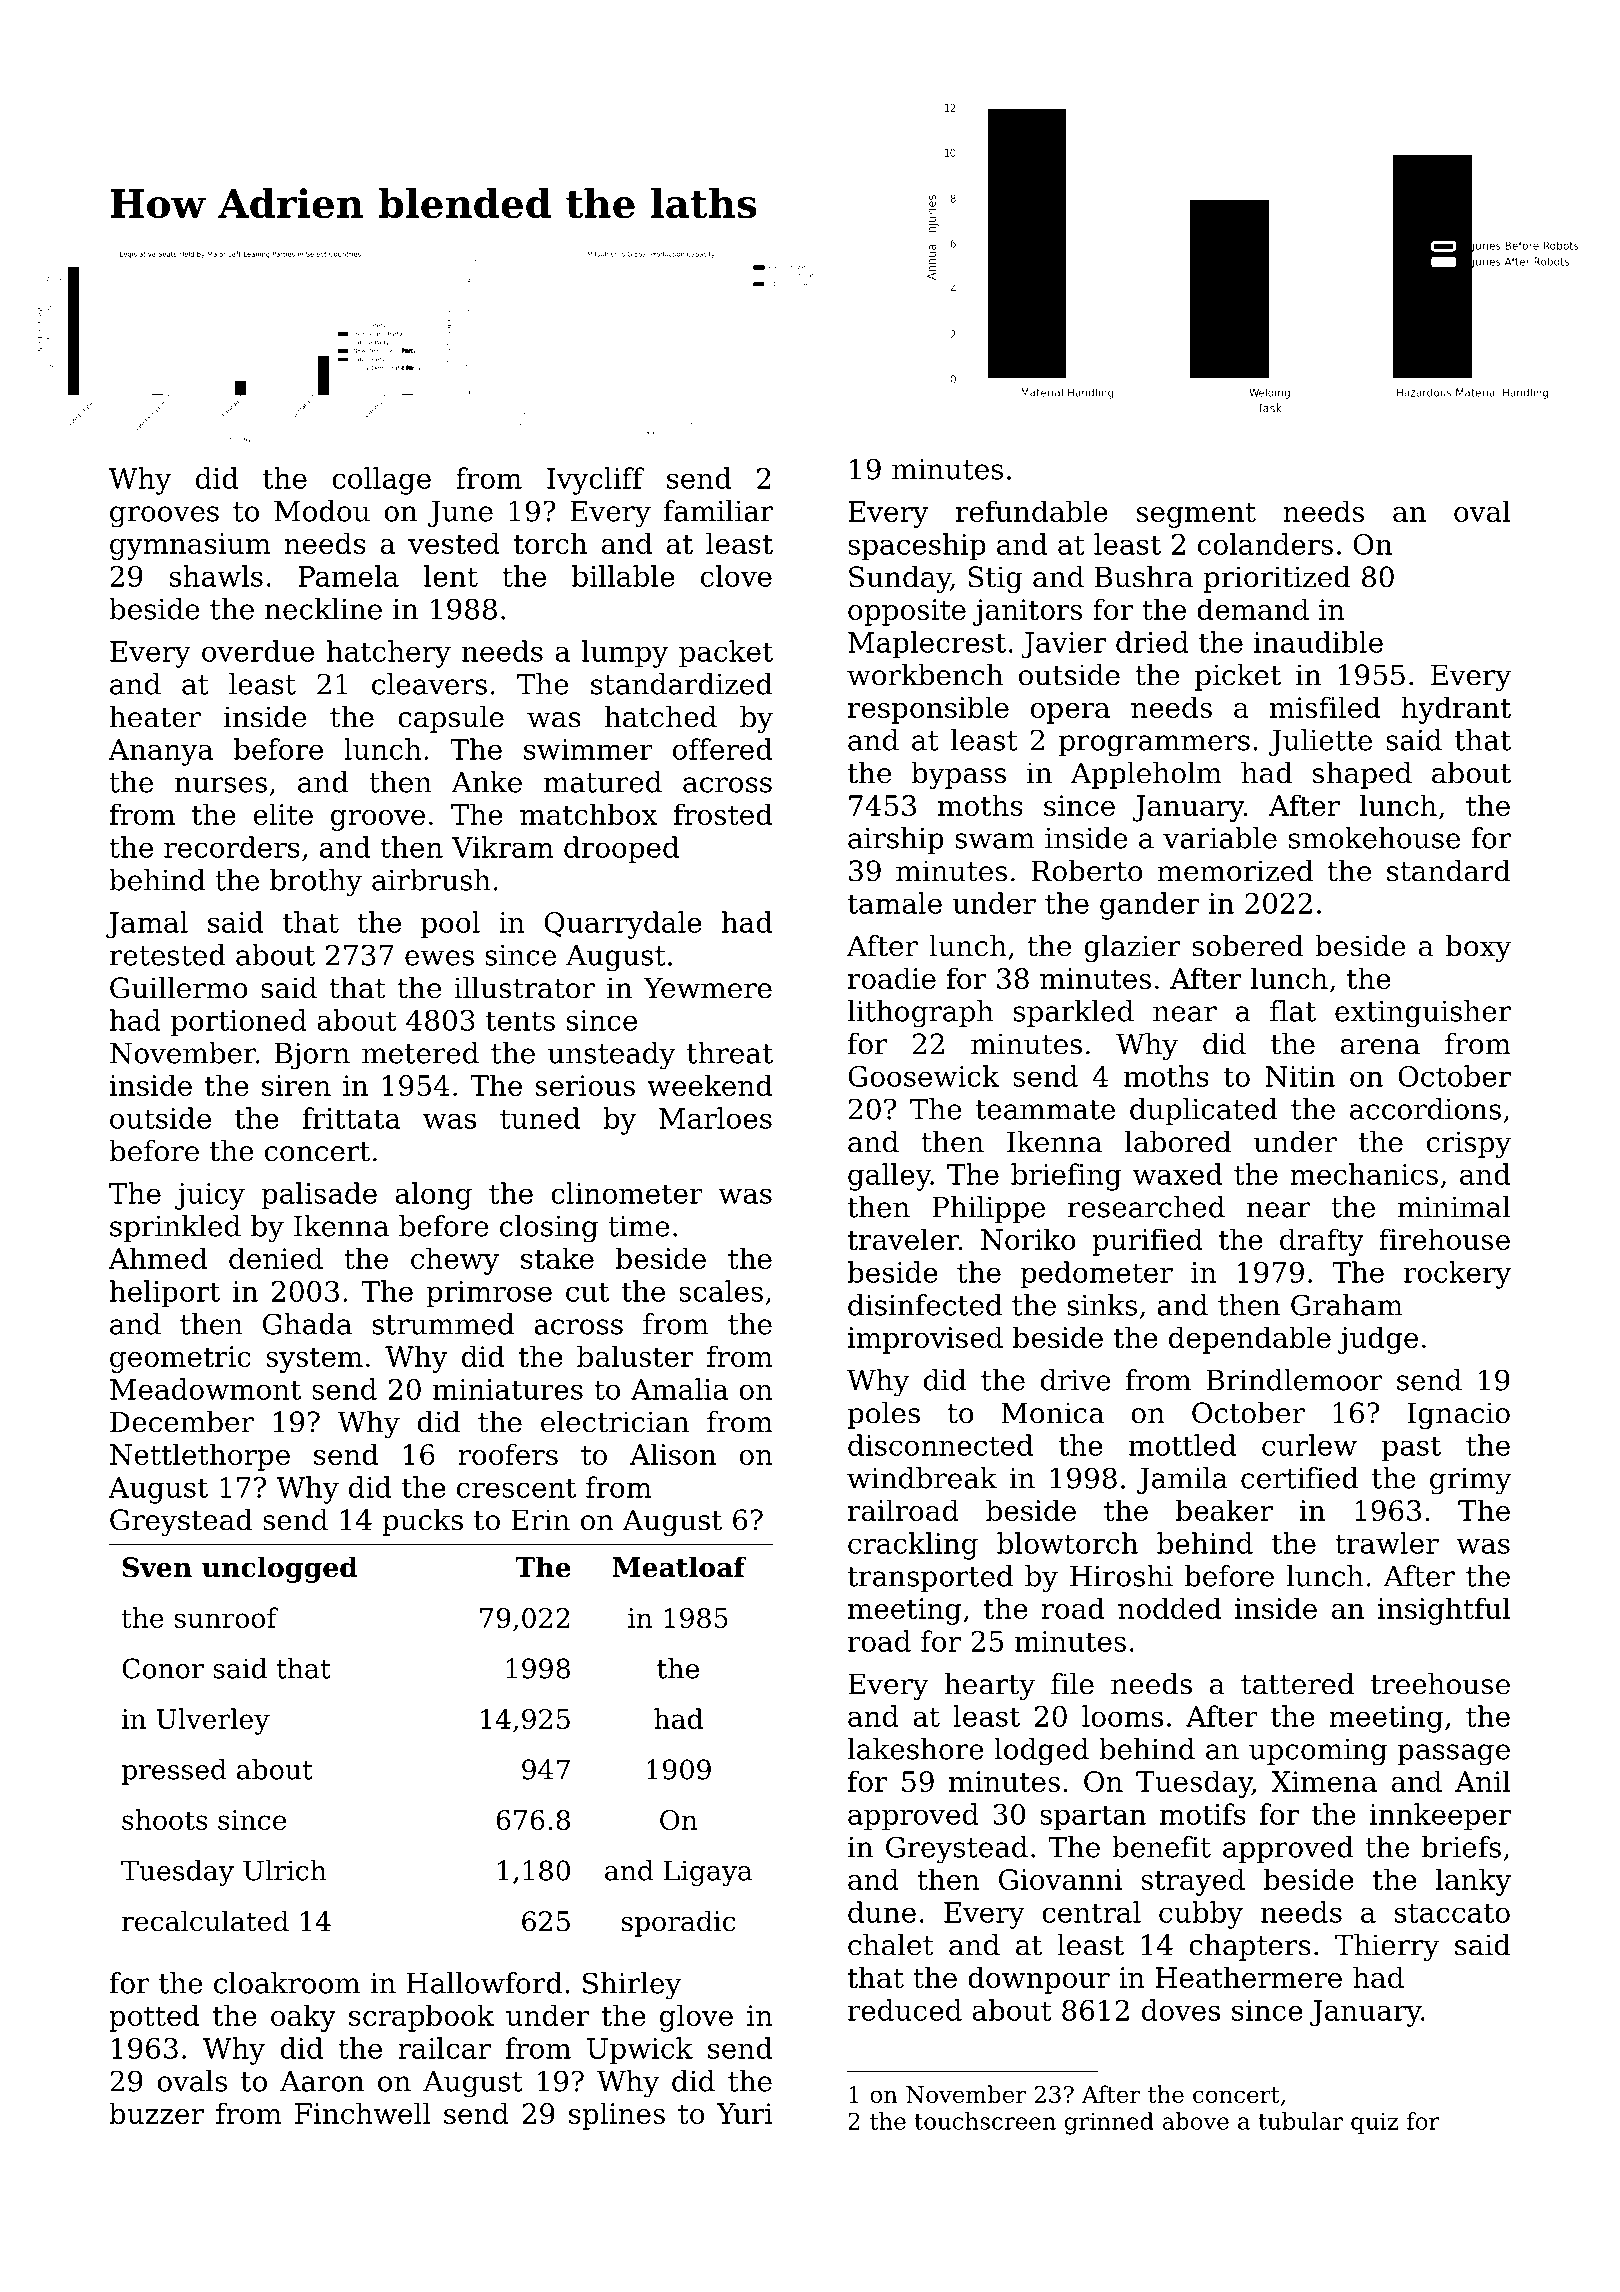  What do you see at coordinates (1032, 511) in the page?
I see `refundable` at bounding box center [1032, 511].
